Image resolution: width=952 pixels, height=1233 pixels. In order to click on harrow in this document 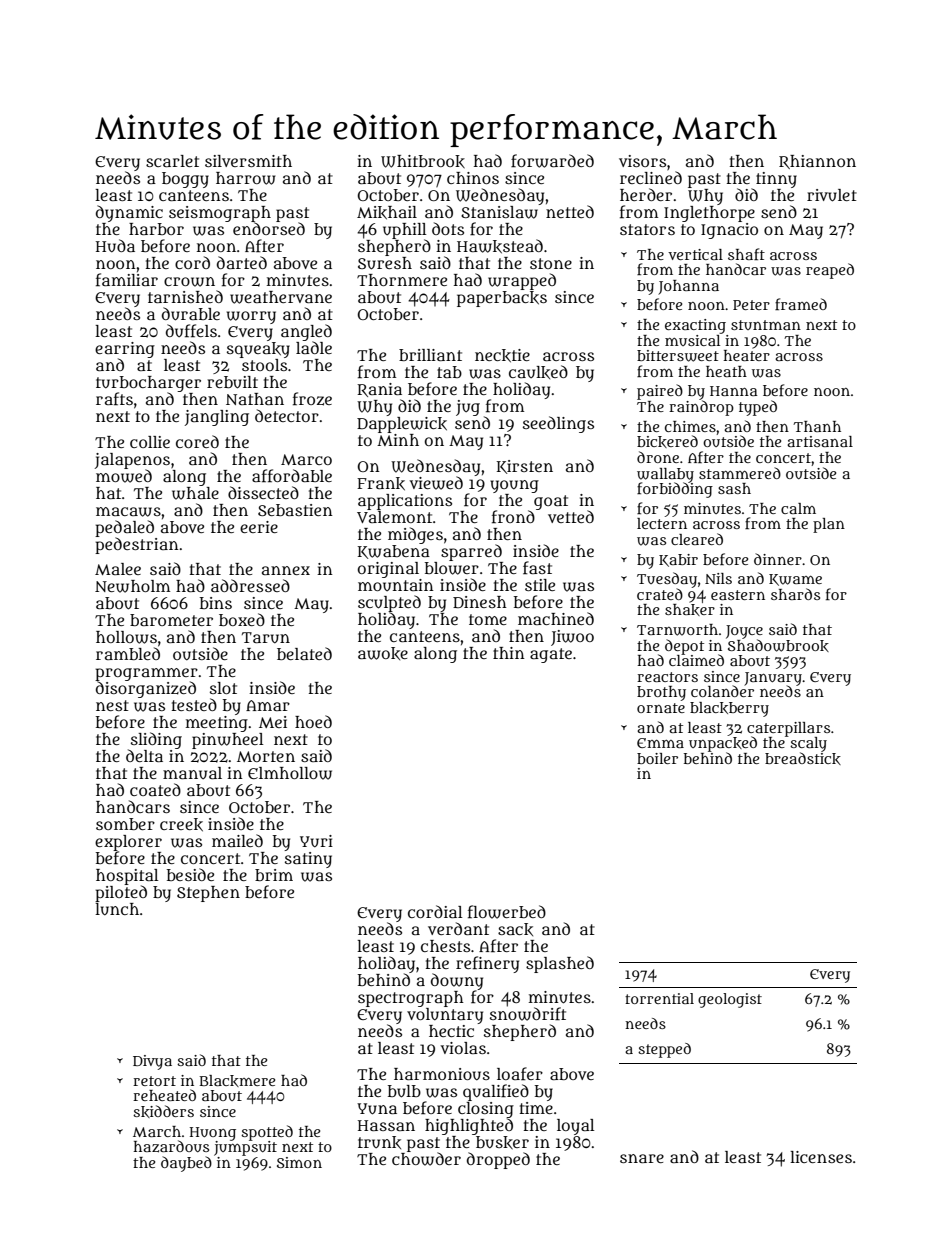, I will do `click(245, 178)`.
